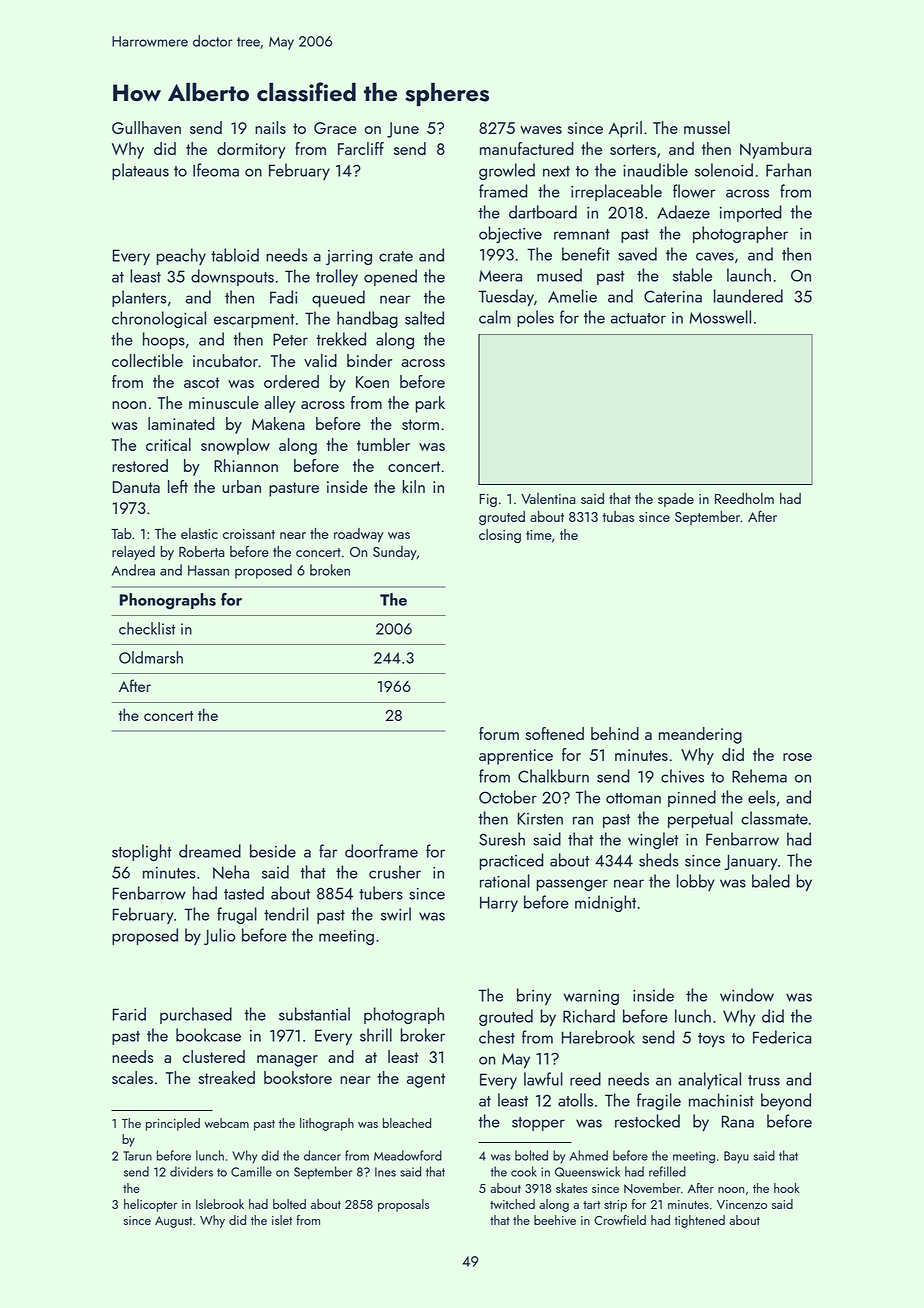 This screenshot has width=924, height=1308. Describe the element at coordinates (539, 535) in the screenshot. I see `time` at that location.
